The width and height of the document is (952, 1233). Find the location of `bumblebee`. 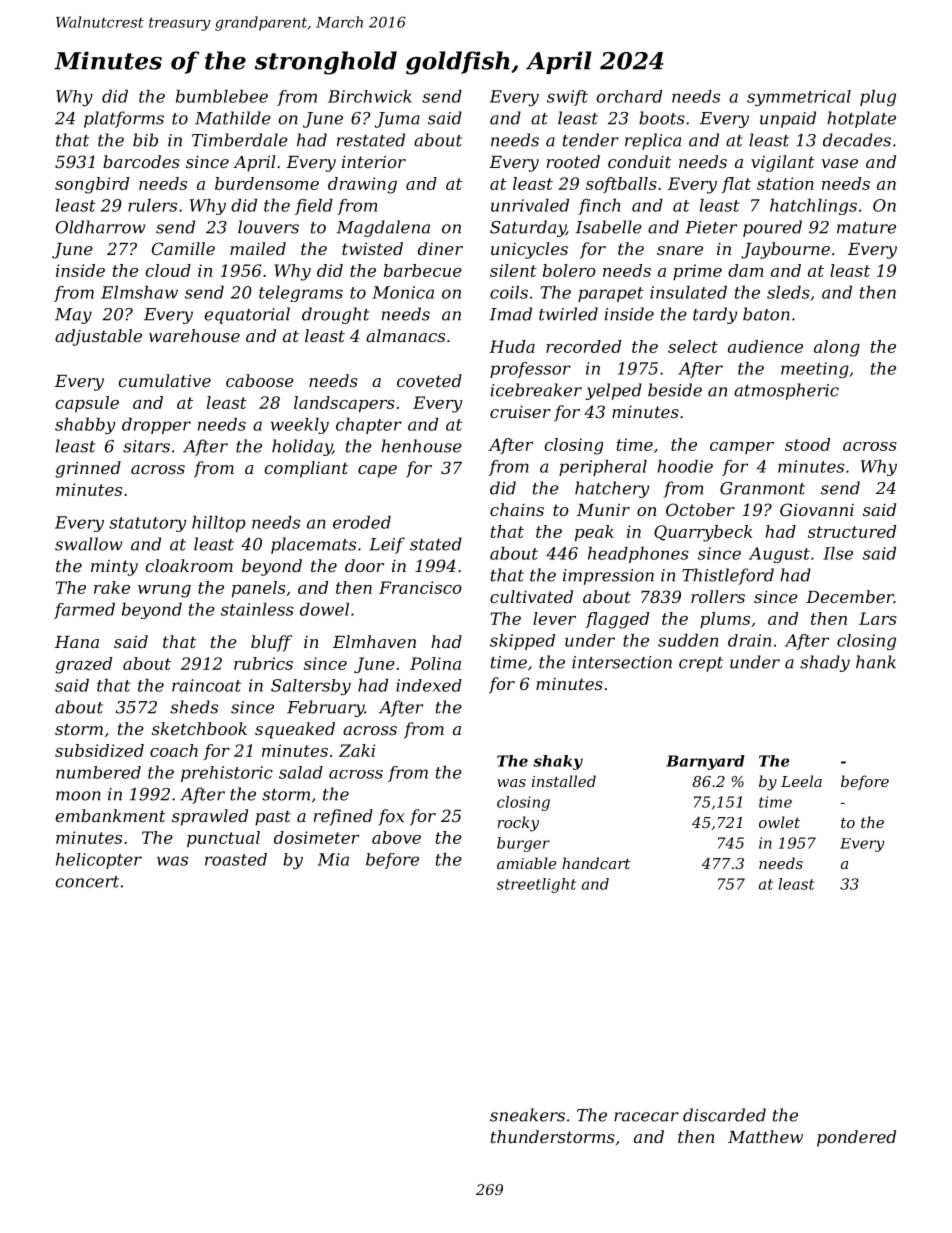

bumblebee is located at coordinates (222, 96).
